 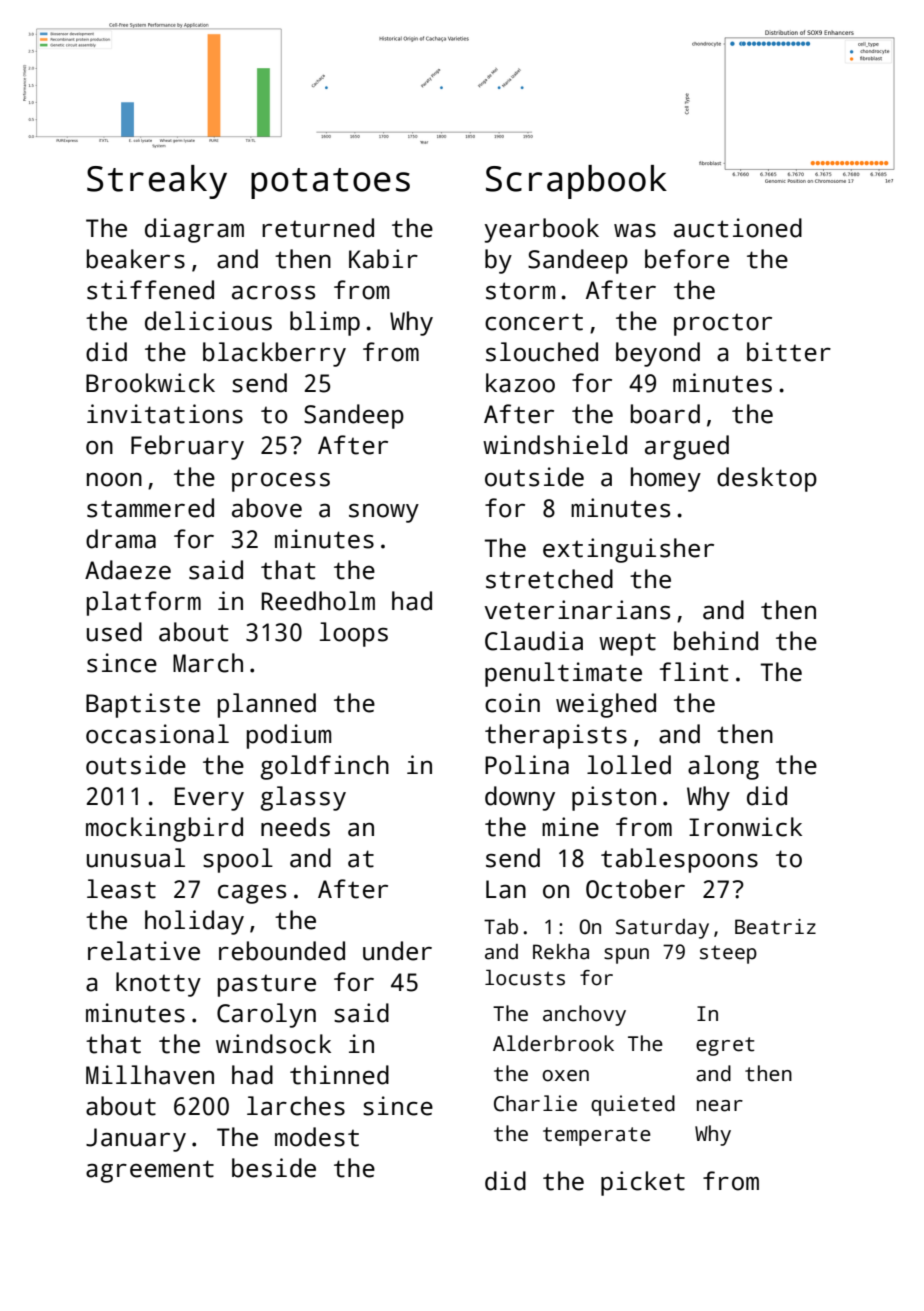 What do you see at coordinates (158, 984) in the screenshot?
I see `knotty` at bounding box center [158, 984].
